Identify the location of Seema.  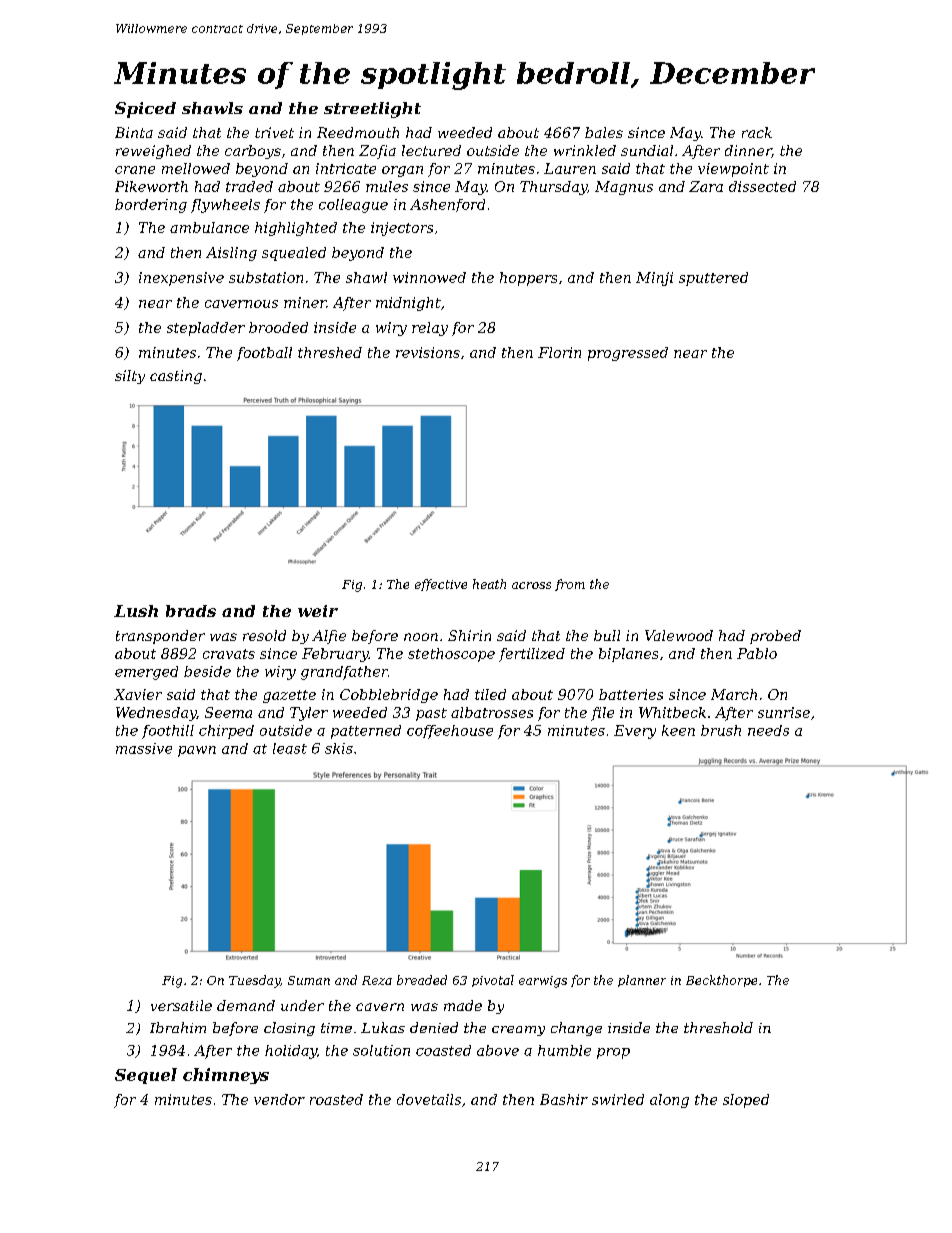
(228, 712).
